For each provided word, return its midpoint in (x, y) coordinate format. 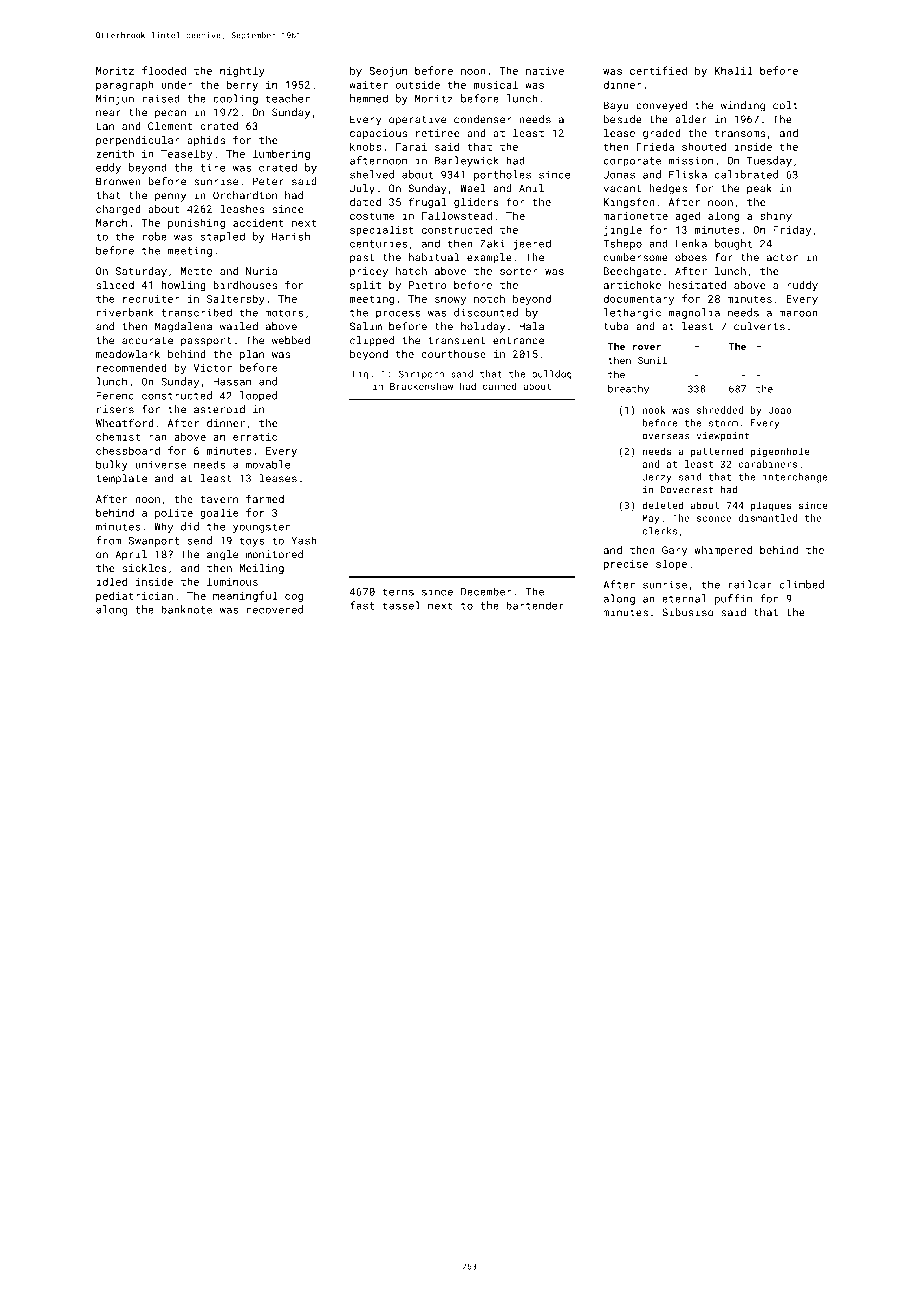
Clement (170, 126)
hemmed (369, 98)
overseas (665, 437)
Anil (531, 188)
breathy (628, 390)
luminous (232, 581)
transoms (740, 133)
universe (160, 465)
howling (183, 286)
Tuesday (769, 161)
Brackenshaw (421, 386)
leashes (242, 209)
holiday (483, 327)
